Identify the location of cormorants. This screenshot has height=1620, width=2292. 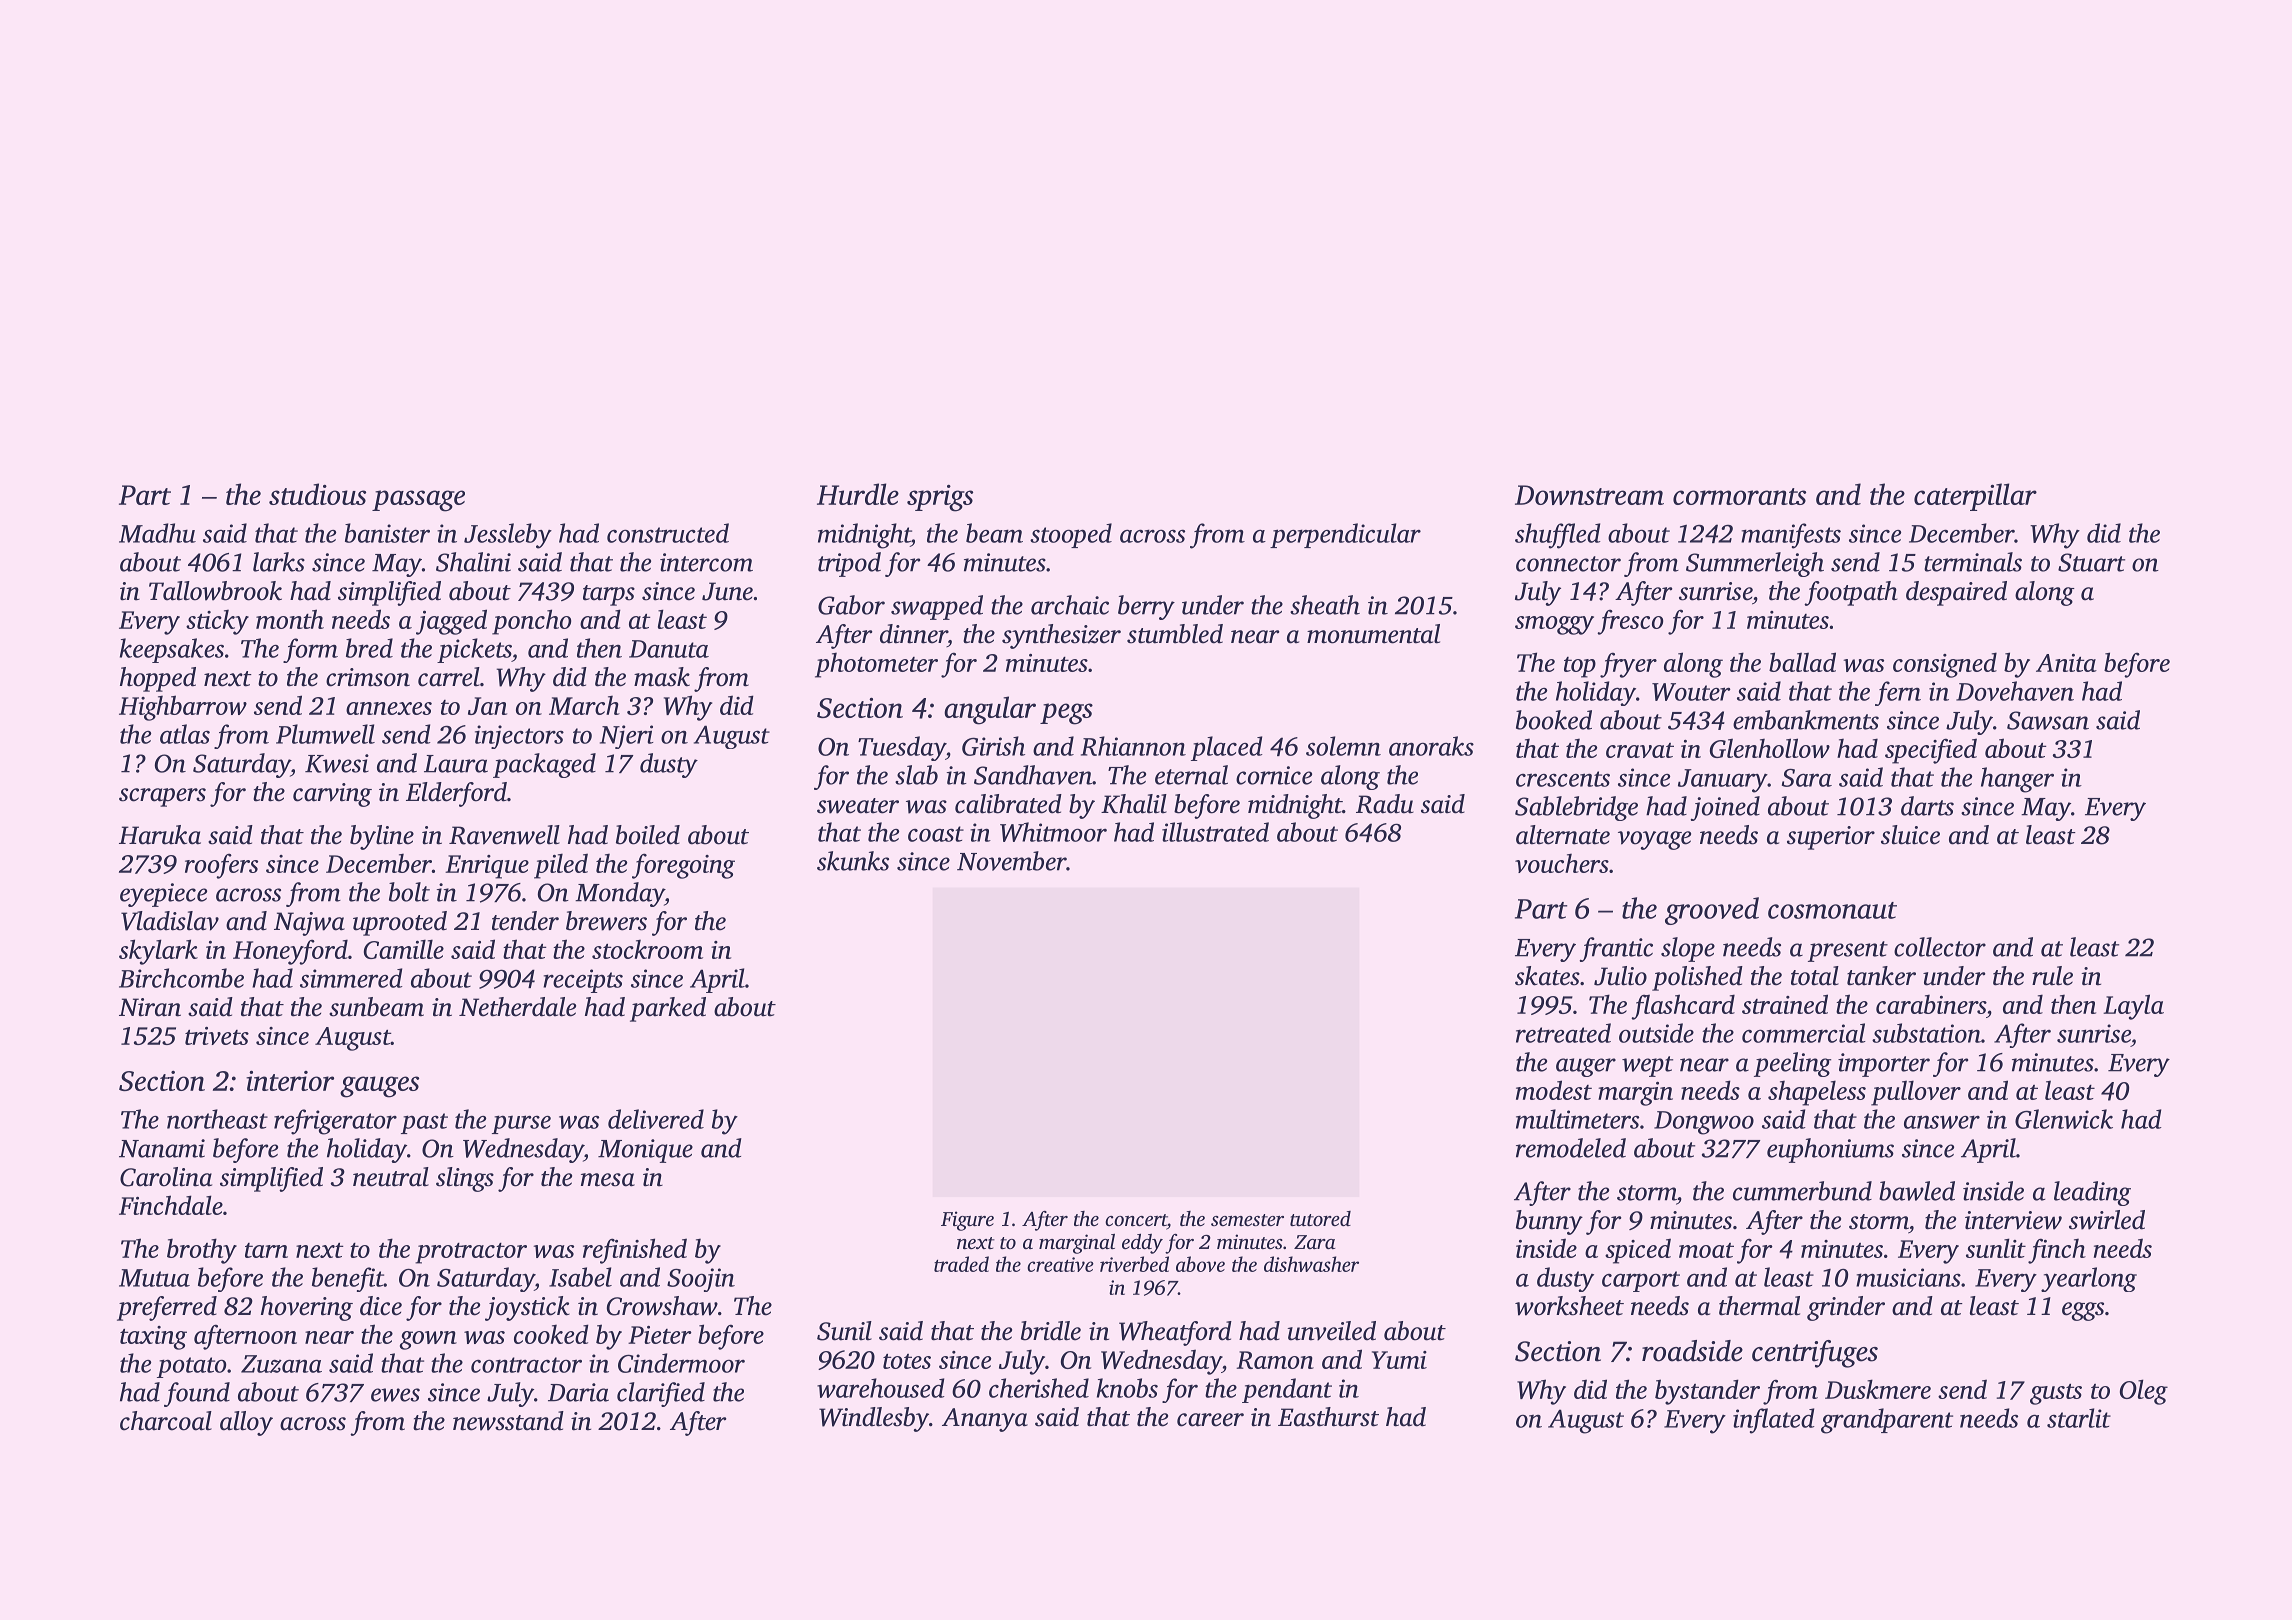
(1739, 496).
